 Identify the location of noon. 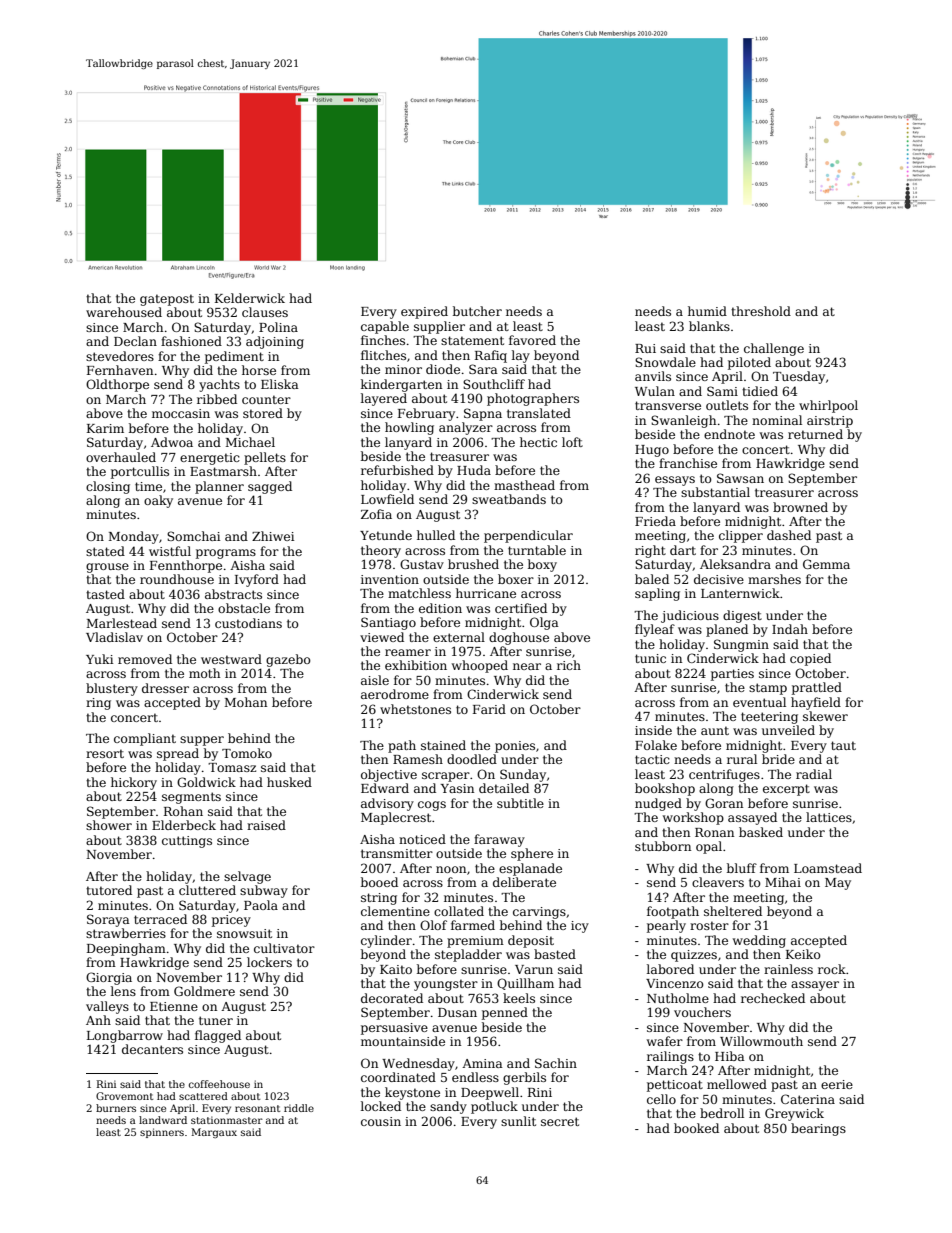
(451, 869).
